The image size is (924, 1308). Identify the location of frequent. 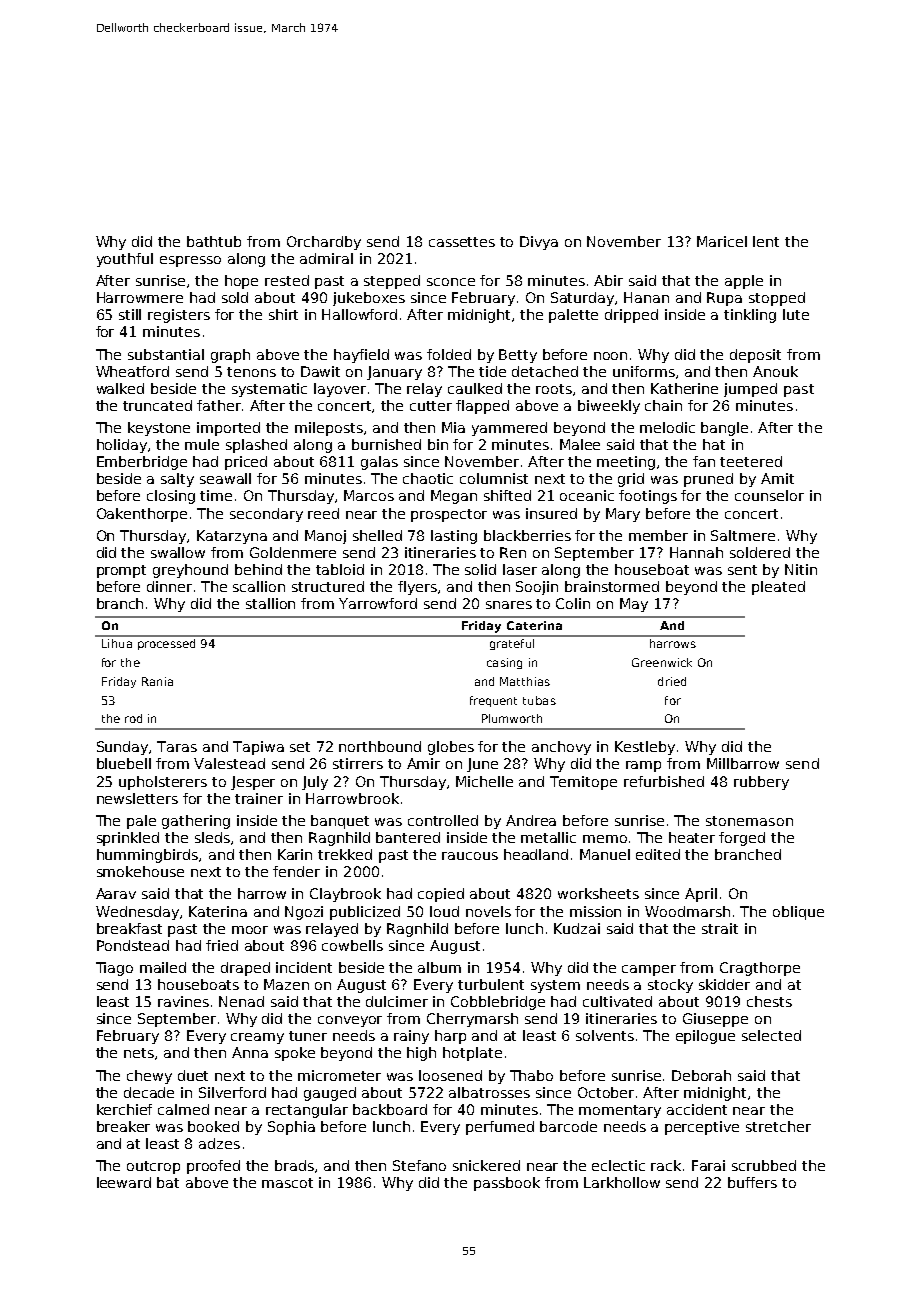
(493, 701).
